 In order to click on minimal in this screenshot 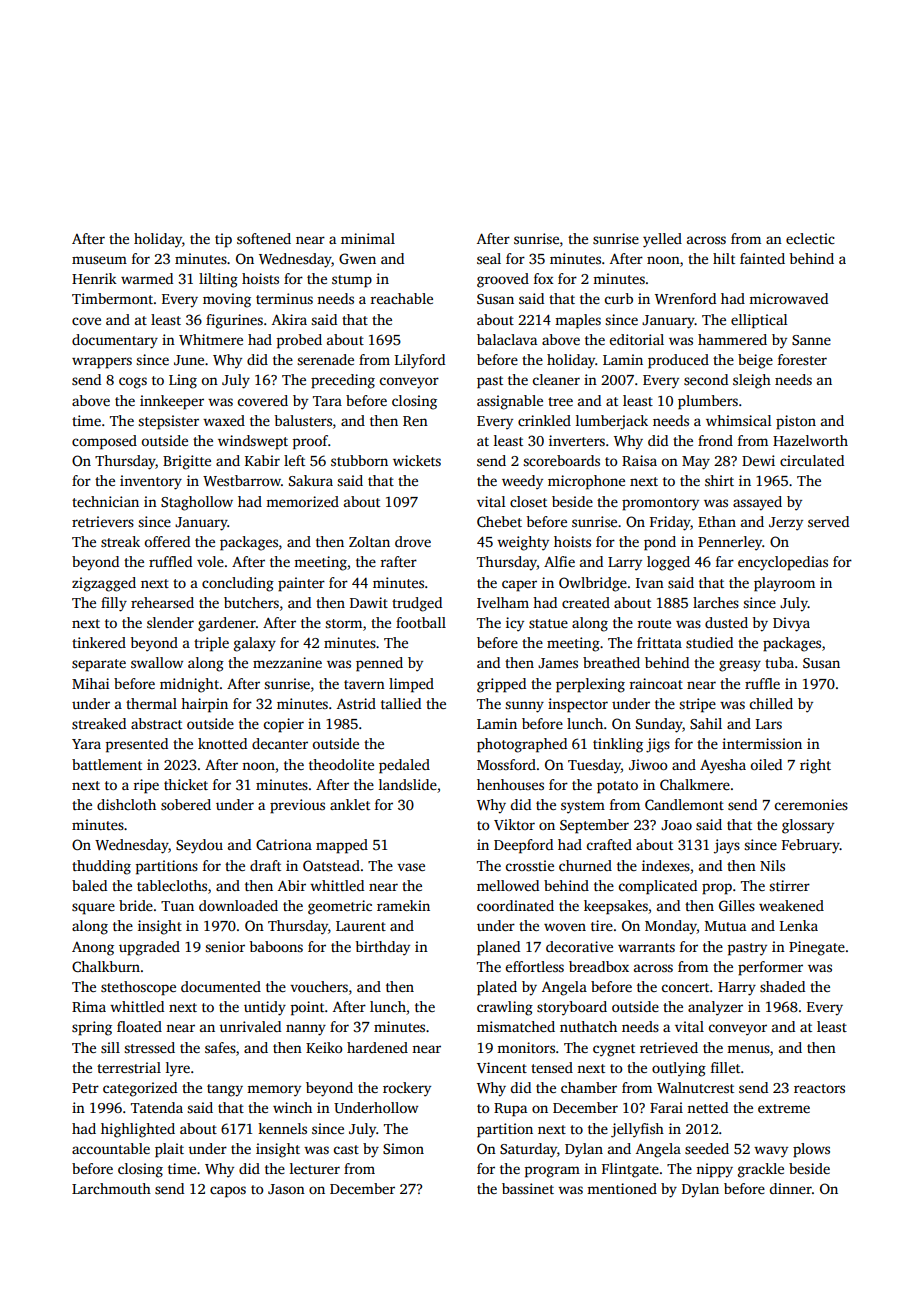, I will do `click(368, 238)`.
